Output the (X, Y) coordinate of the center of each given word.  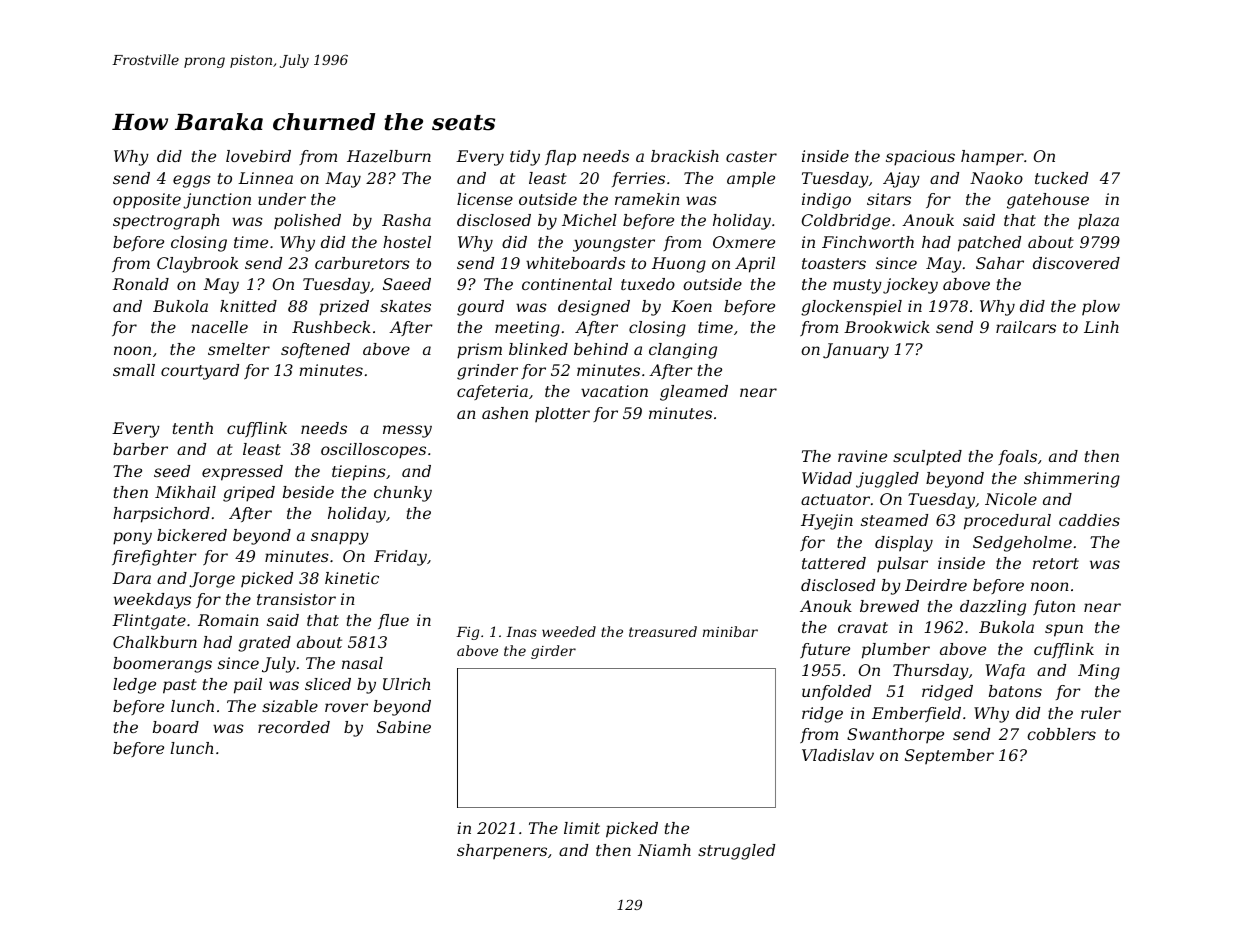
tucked (1061, 178)
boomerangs (162, 665)
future (825, 650)
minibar (730, 631)
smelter (239, 349)
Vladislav (838, 755)
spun (1064, 630)
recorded (294, 727)
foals (1017, 457)
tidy (525, 158)
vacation (614, 391)
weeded (569, 631)
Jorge (212, 580)
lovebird (258, 156)
